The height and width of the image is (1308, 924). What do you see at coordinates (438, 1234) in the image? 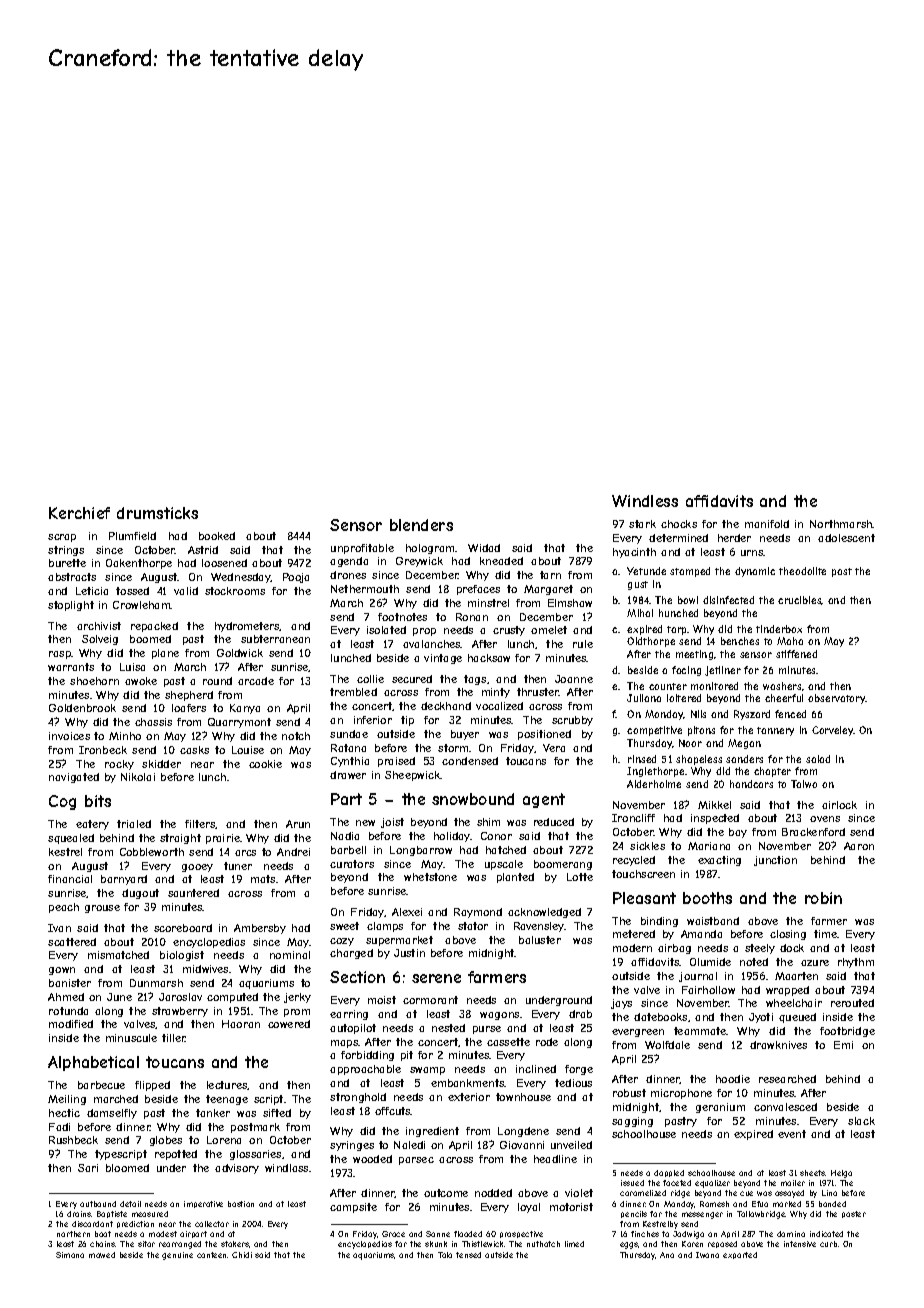
I see `Sanne` at bounding box center [438, 1234].
